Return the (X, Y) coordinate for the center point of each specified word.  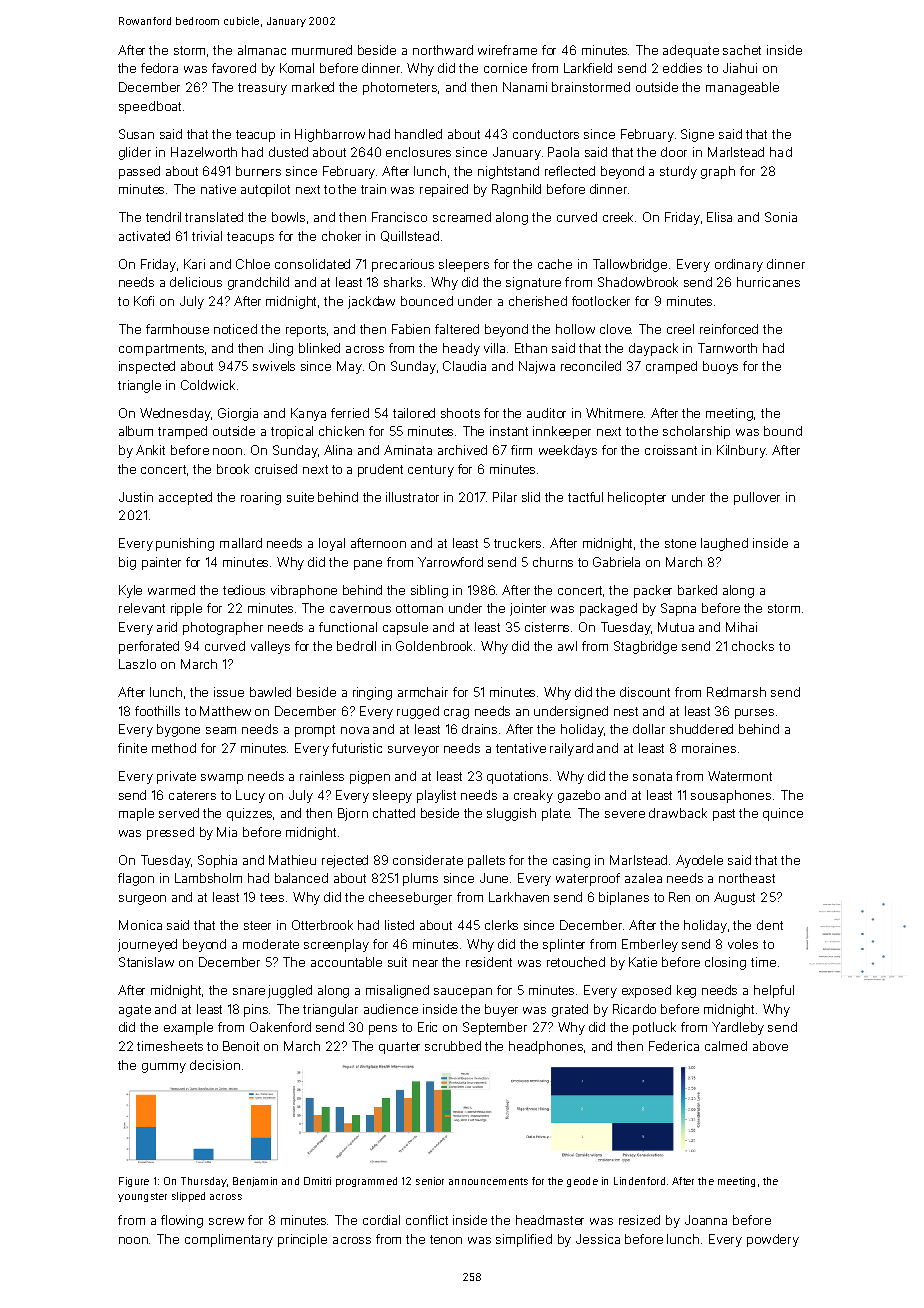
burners (258, 171)
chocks (753, 646)
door (674, 152)
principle (302, 1240)
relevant (142, 608)
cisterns (547, 627)
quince (783, 814)
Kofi (144, 301)
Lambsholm (208, 878)
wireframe (507, 50)
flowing (182, 1221)
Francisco (399, 217)
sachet (742, 50)
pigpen (370, 777)
